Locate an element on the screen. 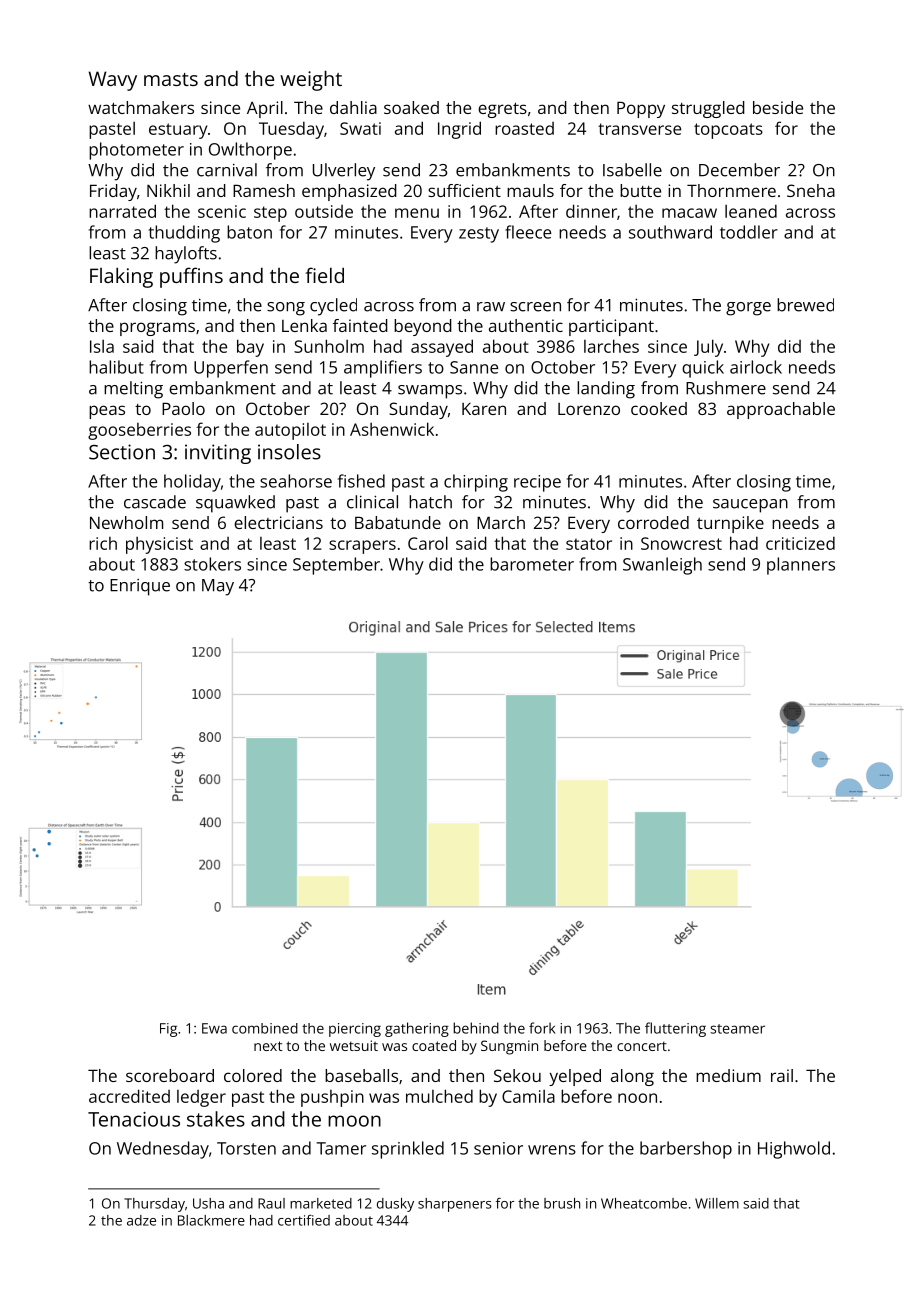 This screenshot has width=924, height=1314. Flaking is located at coordinates (121, 277).
